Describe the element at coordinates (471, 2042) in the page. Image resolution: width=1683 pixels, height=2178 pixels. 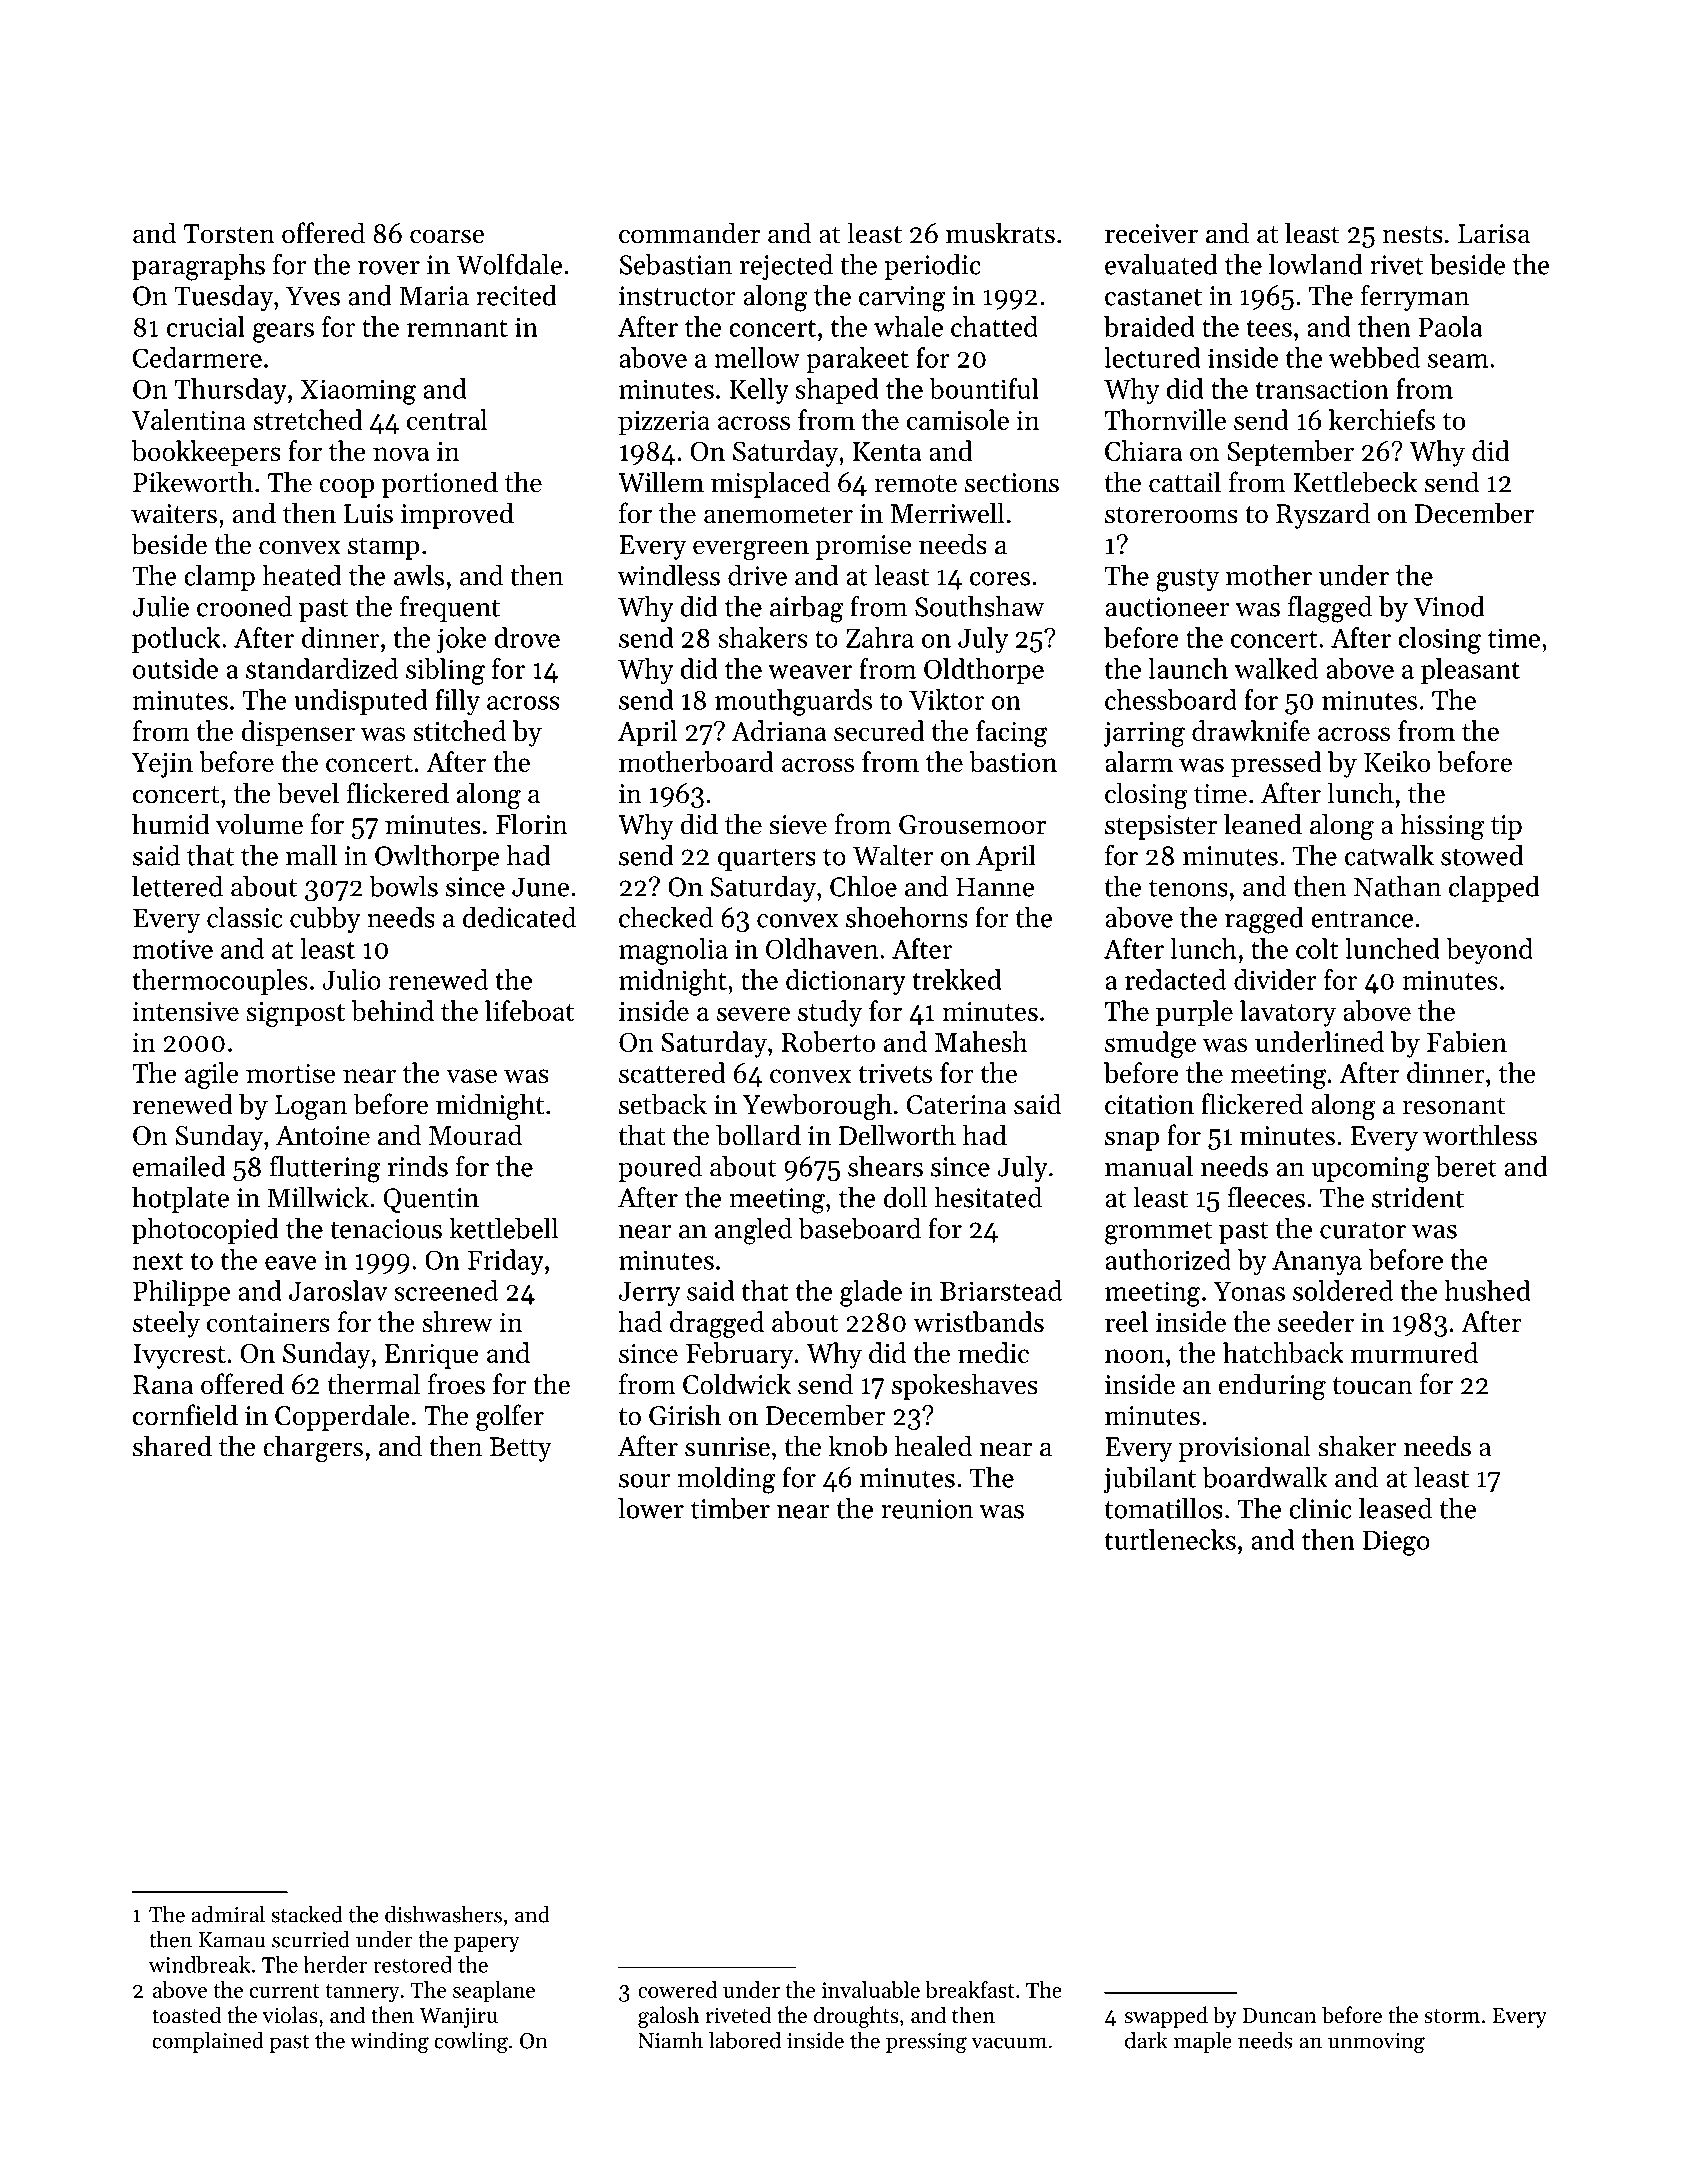
I see `cowling` at that location.
